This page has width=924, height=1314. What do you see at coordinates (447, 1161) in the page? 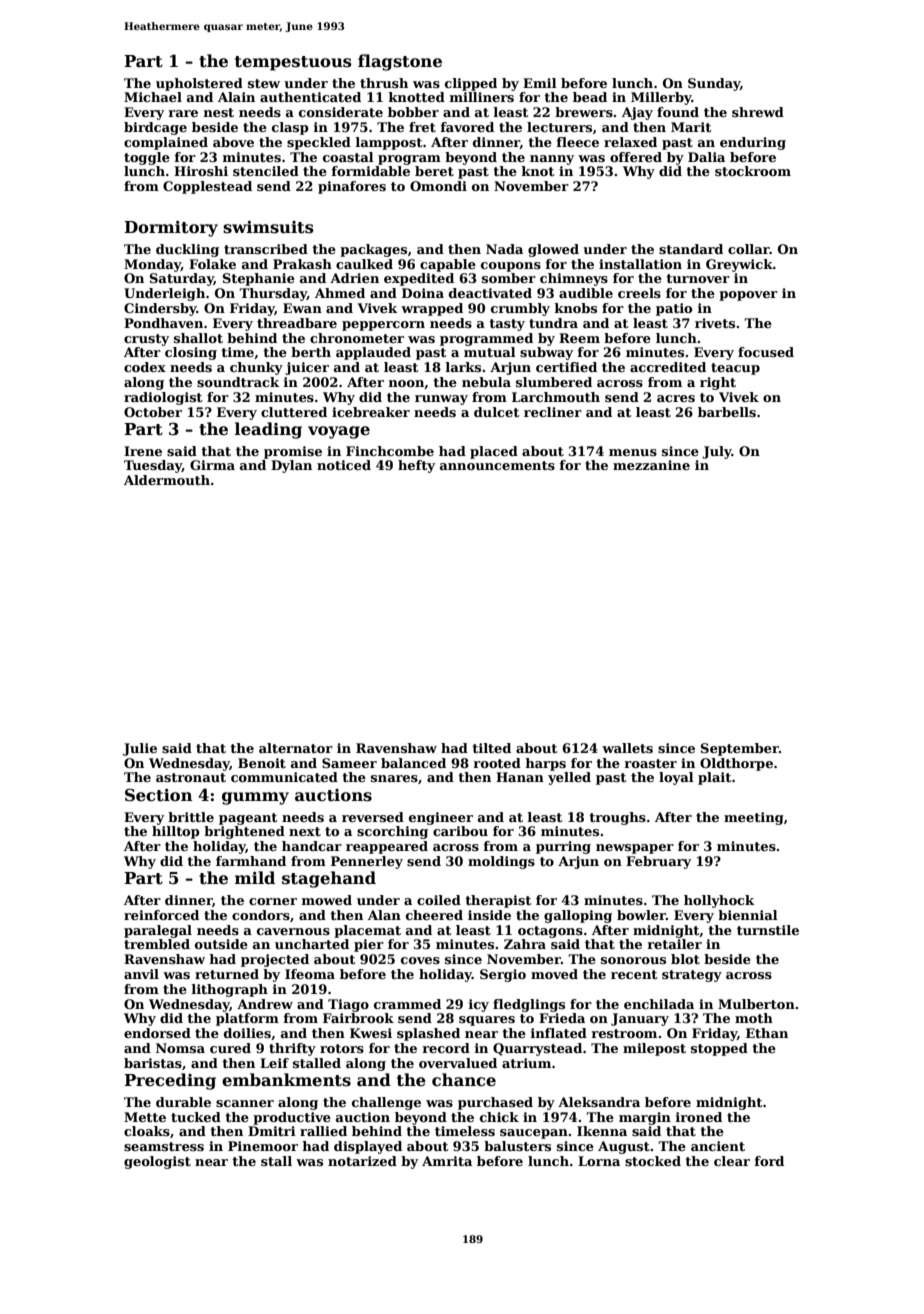
I see `Amrita` at bounding box center [447, 1161].
